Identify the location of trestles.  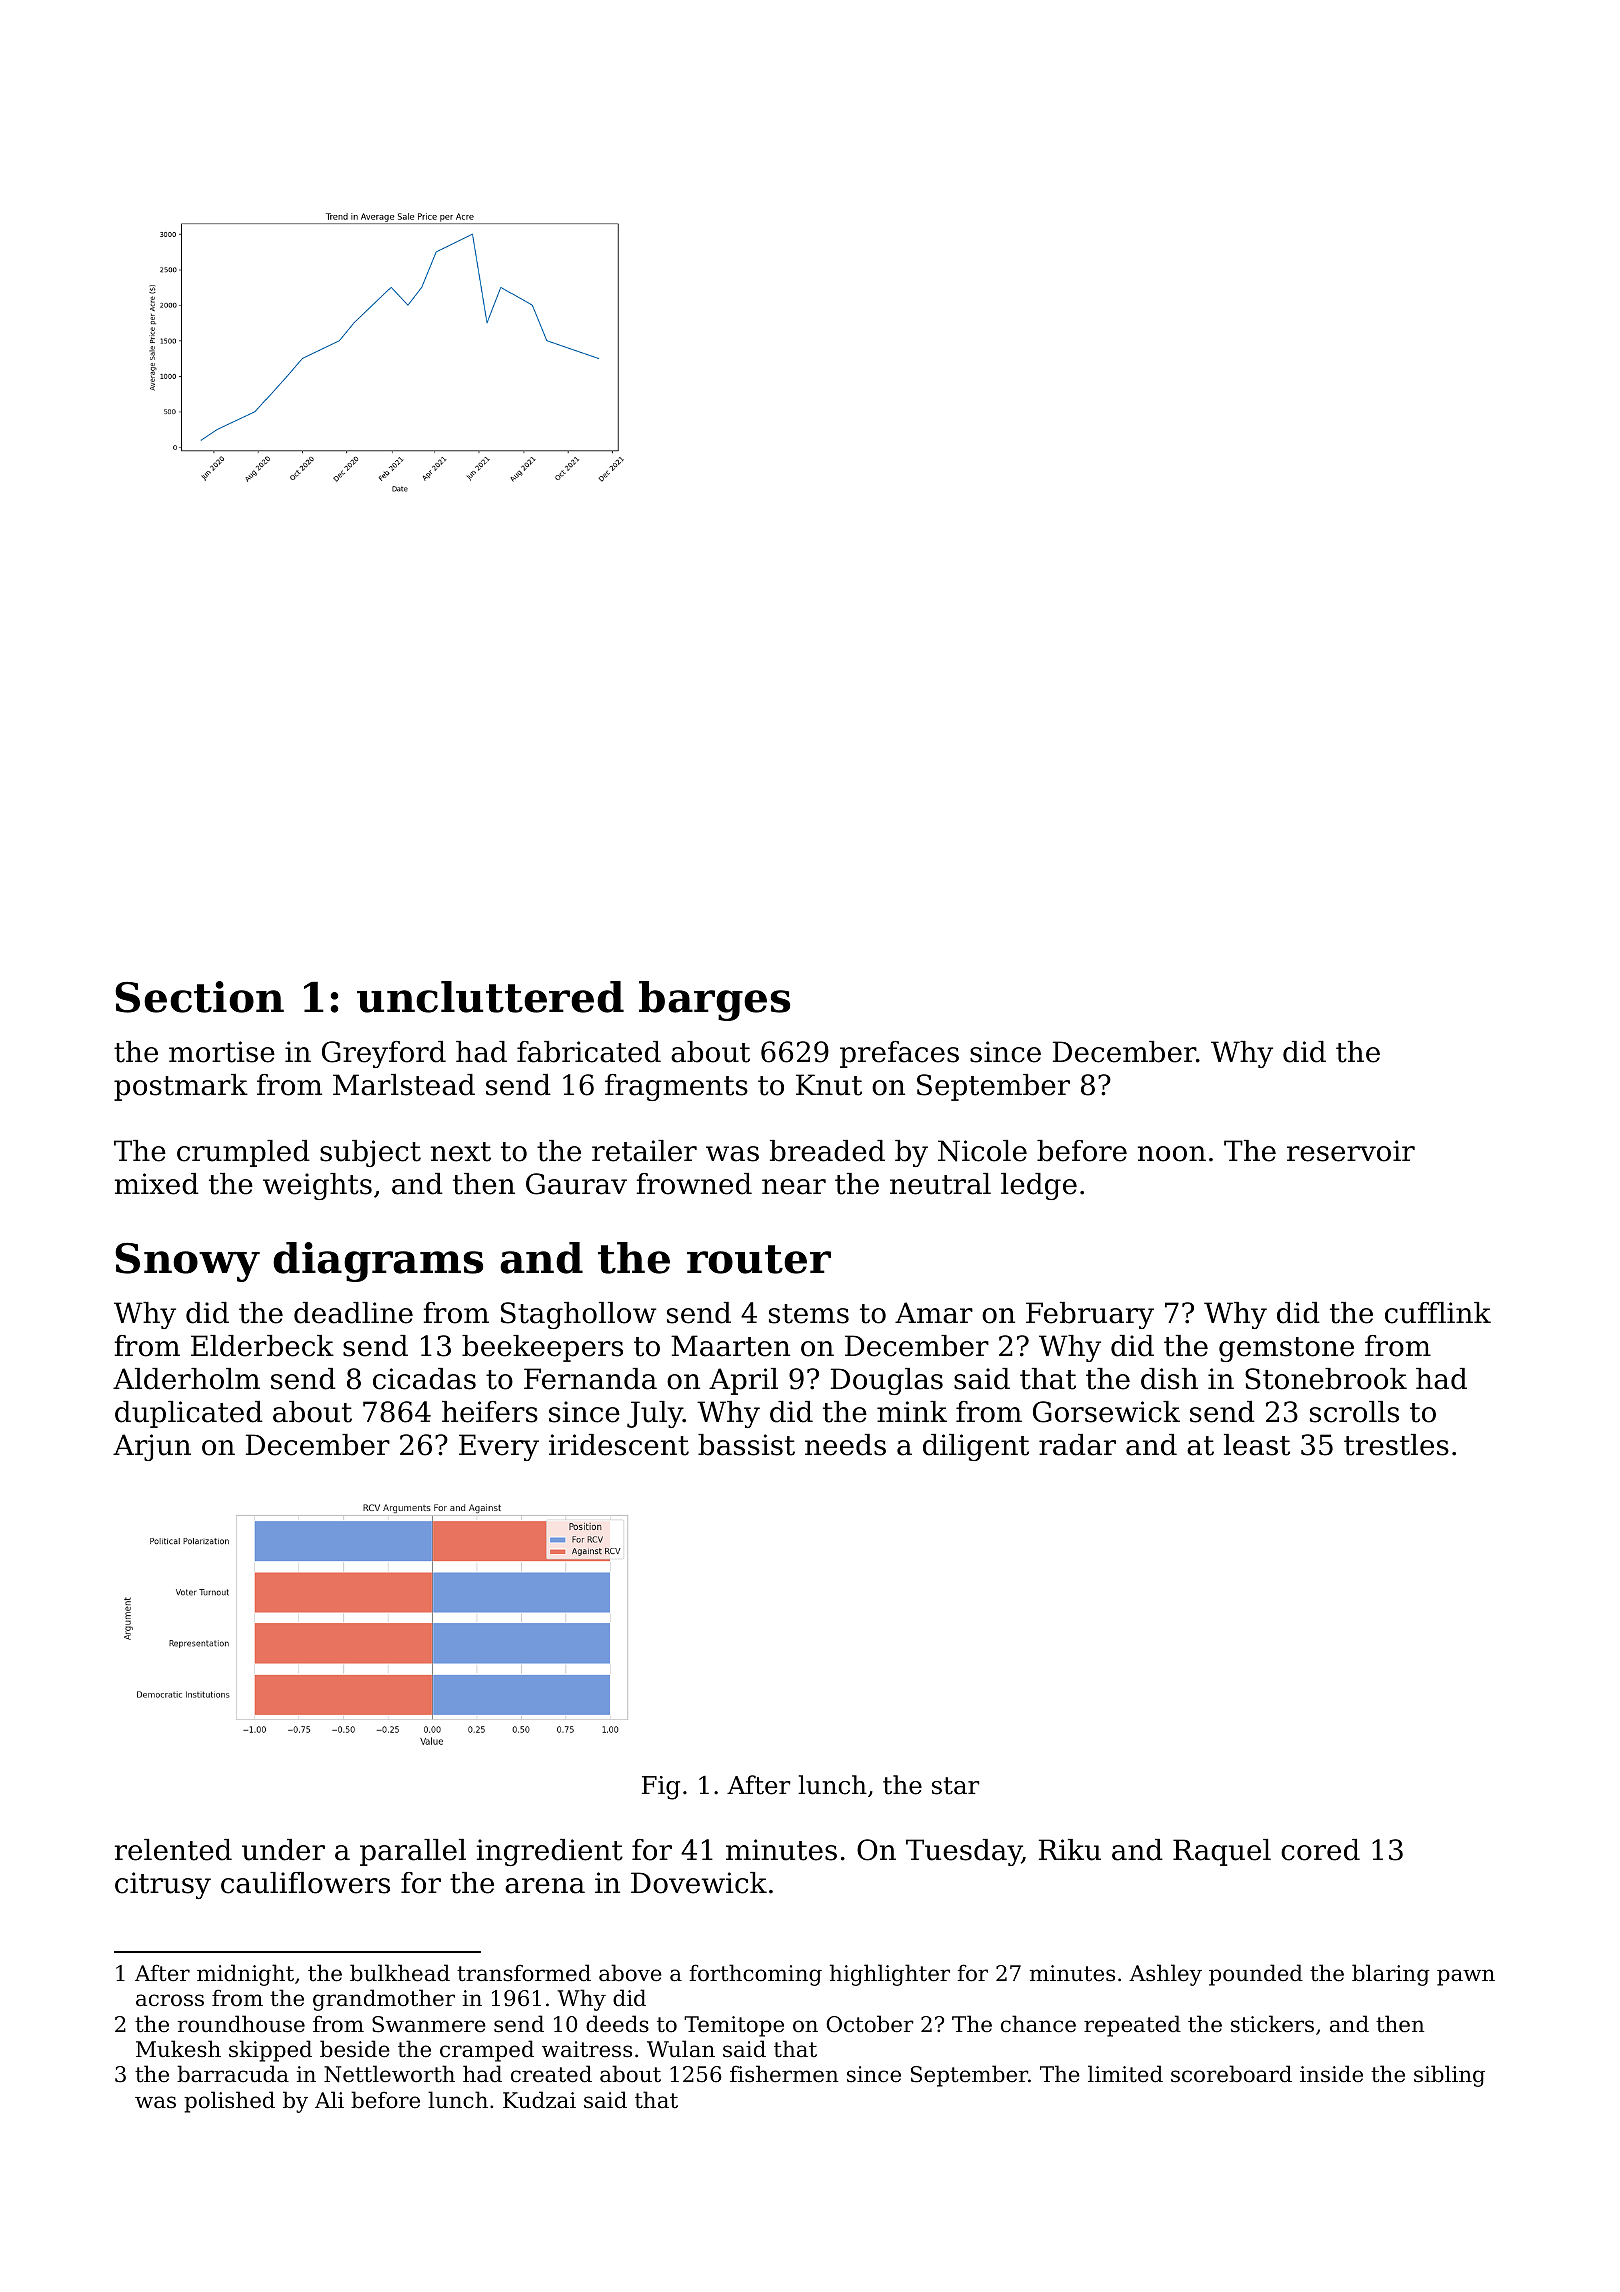
(1396, 1445).
